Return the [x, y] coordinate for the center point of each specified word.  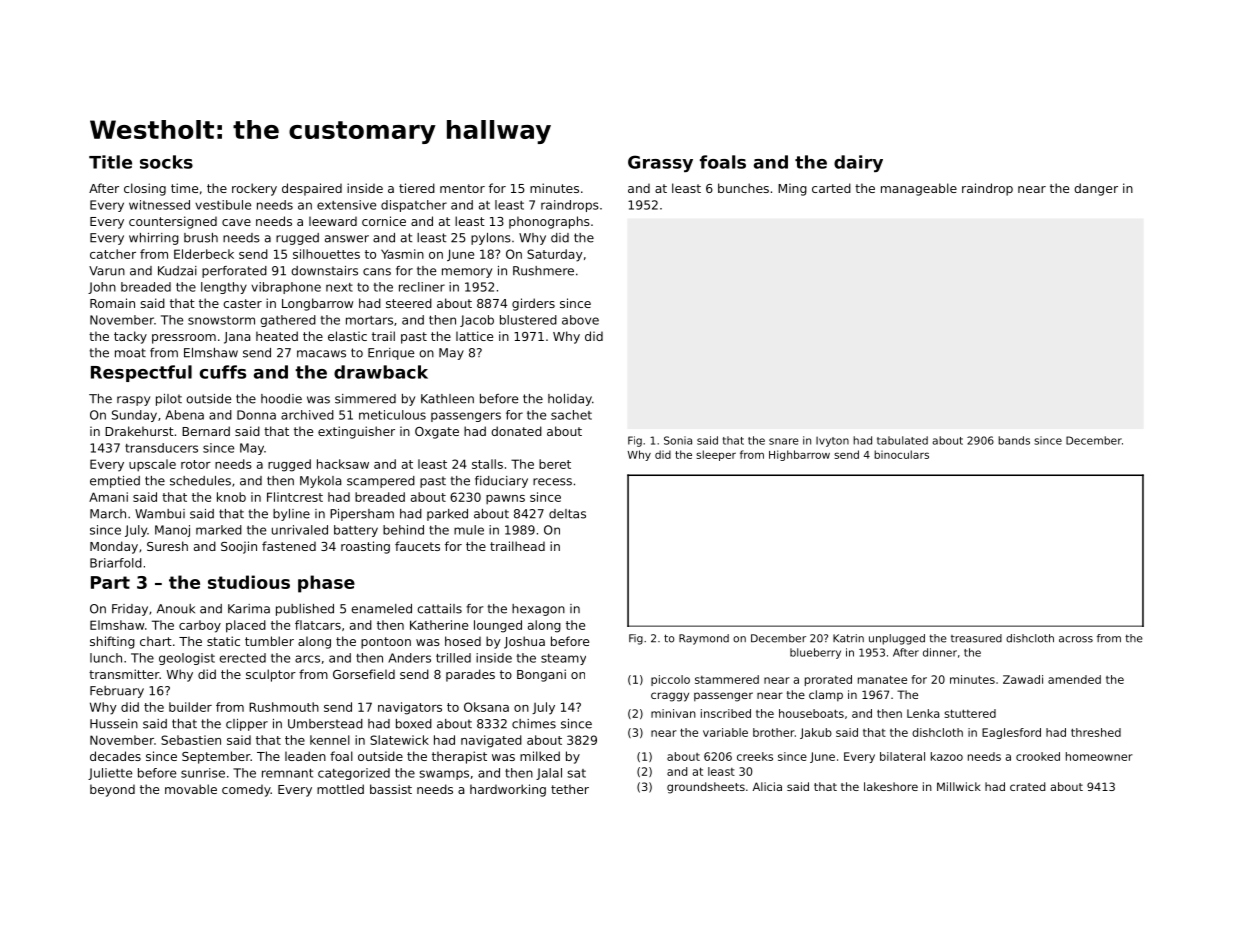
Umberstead [325, 724]
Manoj [172, 531]
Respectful [141, 373]
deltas [567, 514]
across [1076, 639]
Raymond [704, 639]
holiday [570, 400]
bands [1014, 440]
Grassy [660, 163]
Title [110, 162]
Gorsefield [364, 674]
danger [1096, 189]
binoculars [901, 454]
